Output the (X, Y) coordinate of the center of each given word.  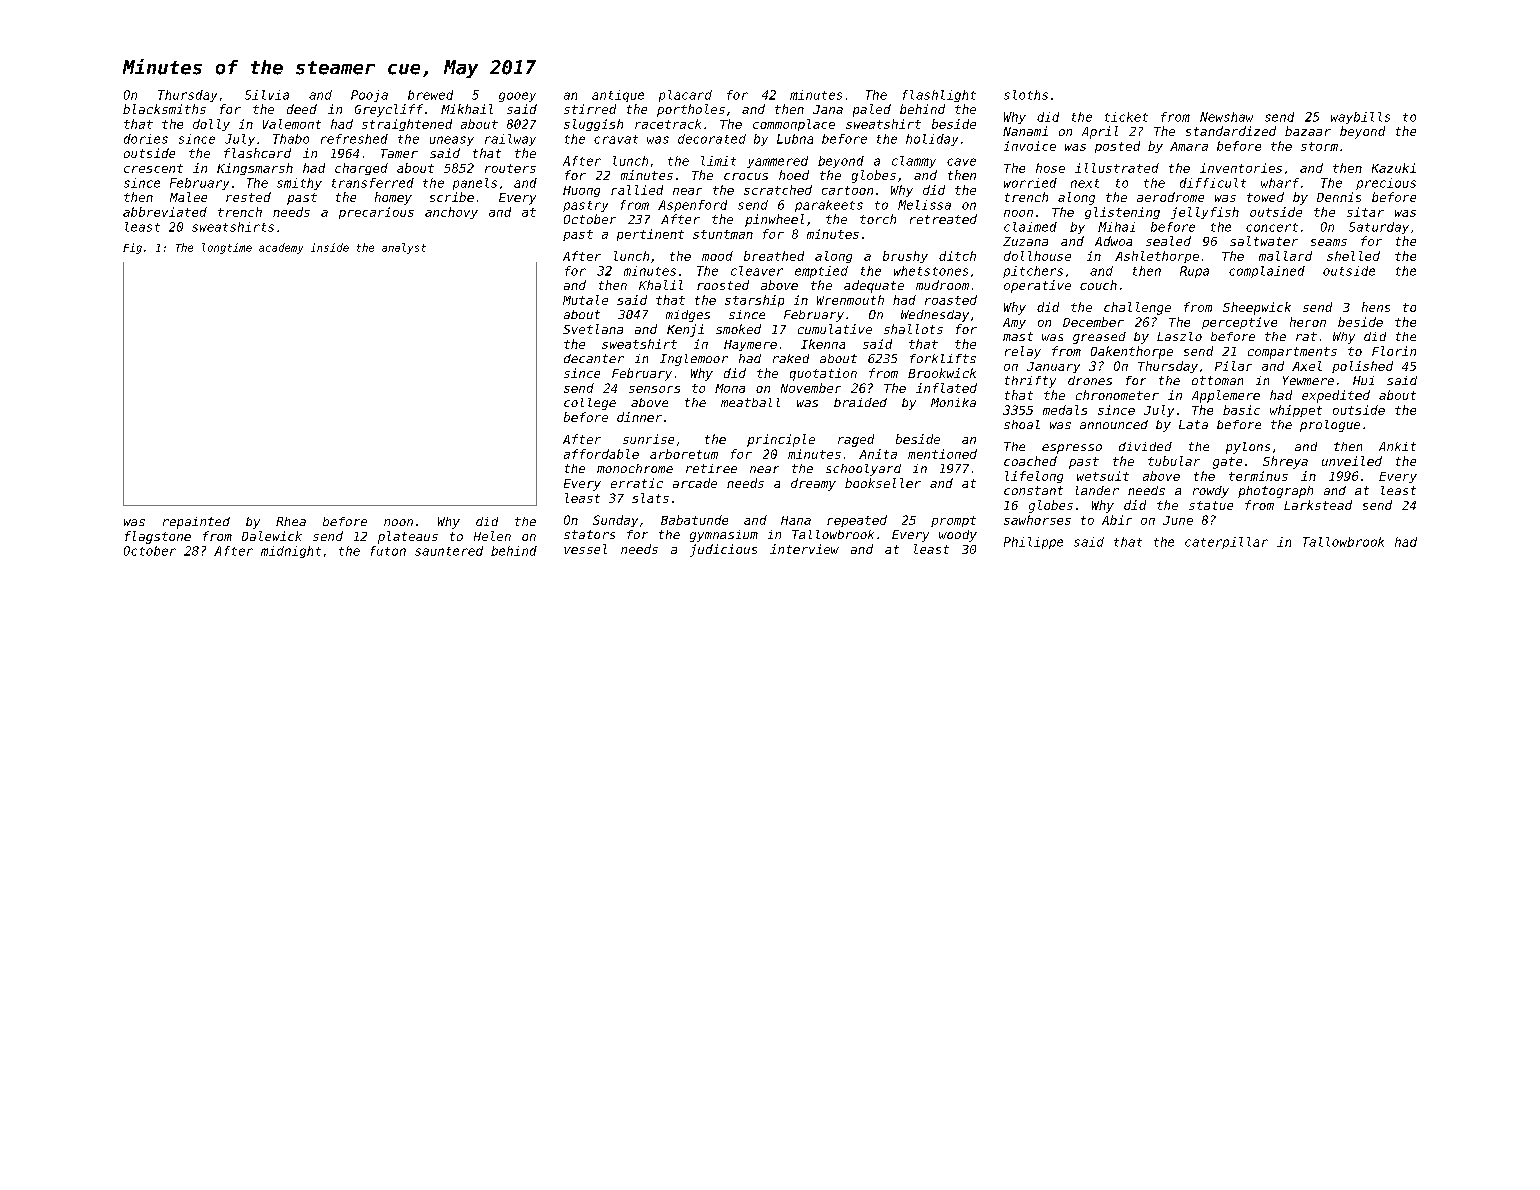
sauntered (449, 551)
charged (361, 169)
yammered (777, 162)
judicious (723, 550)
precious (1386, 184)
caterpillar (1226, 543)
